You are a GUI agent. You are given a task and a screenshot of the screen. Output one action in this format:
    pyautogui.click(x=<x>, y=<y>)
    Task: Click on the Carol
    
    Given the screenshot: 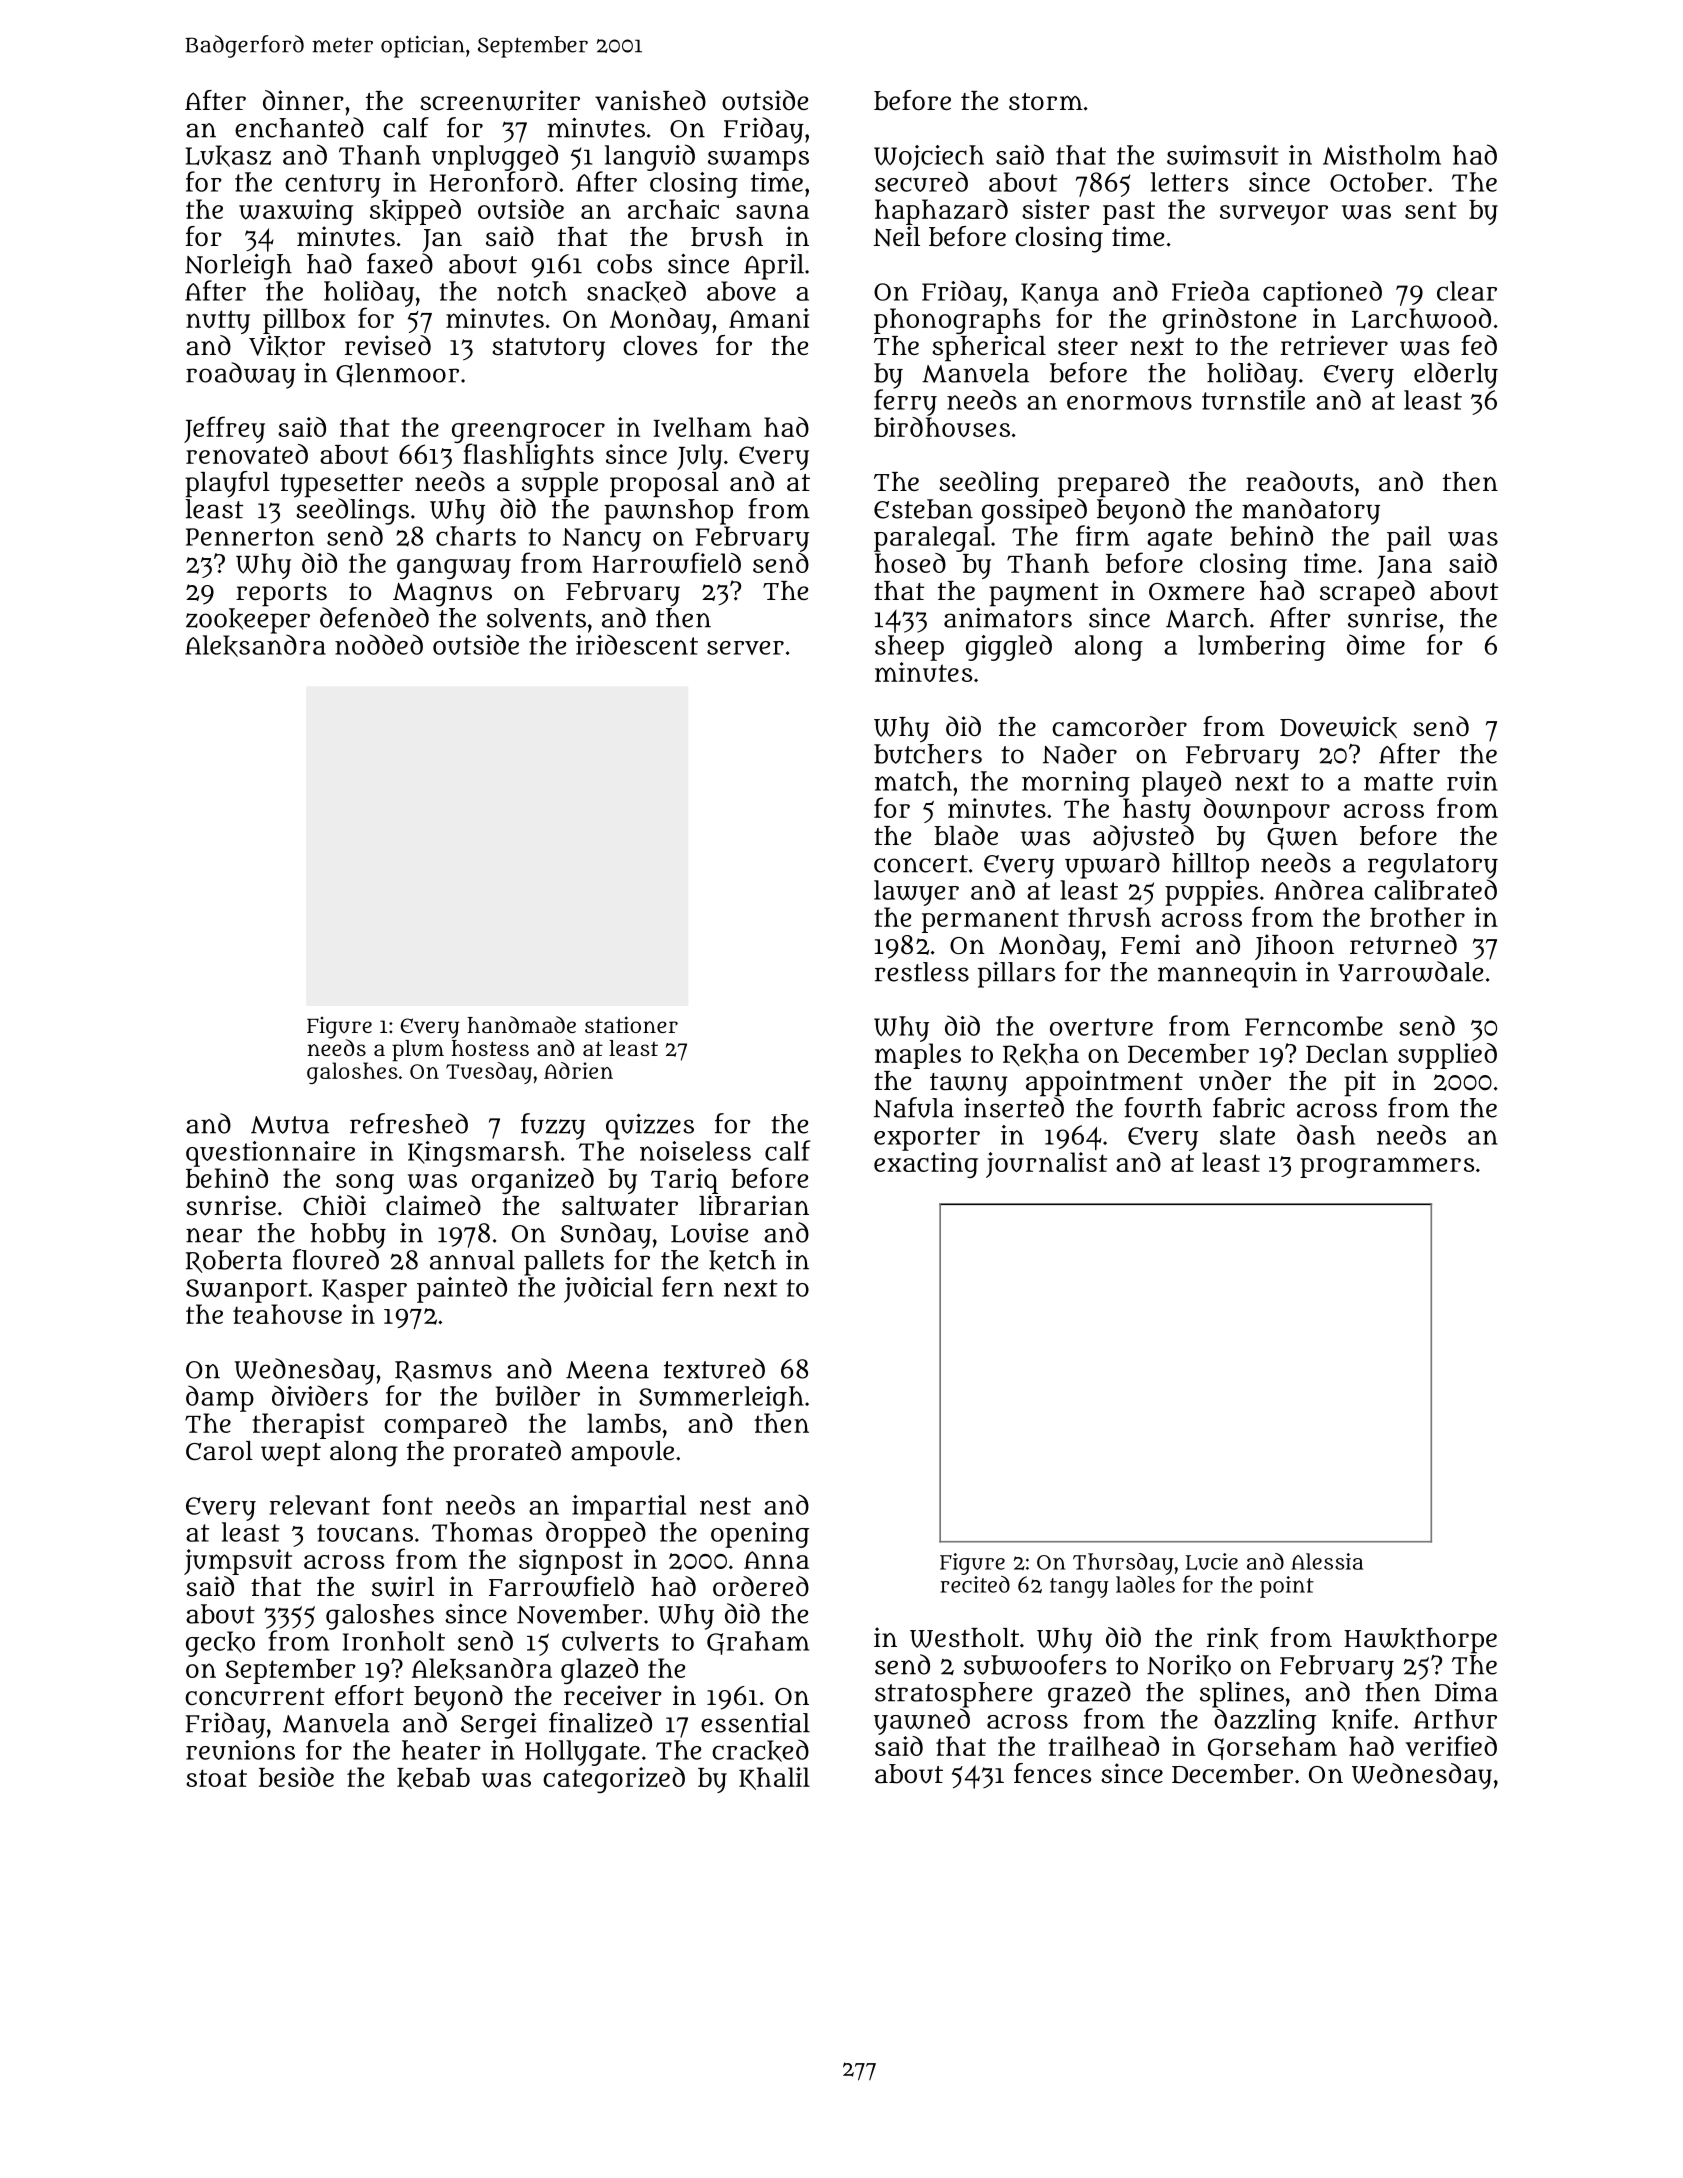 What is the action you would take?
    pyautogui.click(x=219, y=1451)
